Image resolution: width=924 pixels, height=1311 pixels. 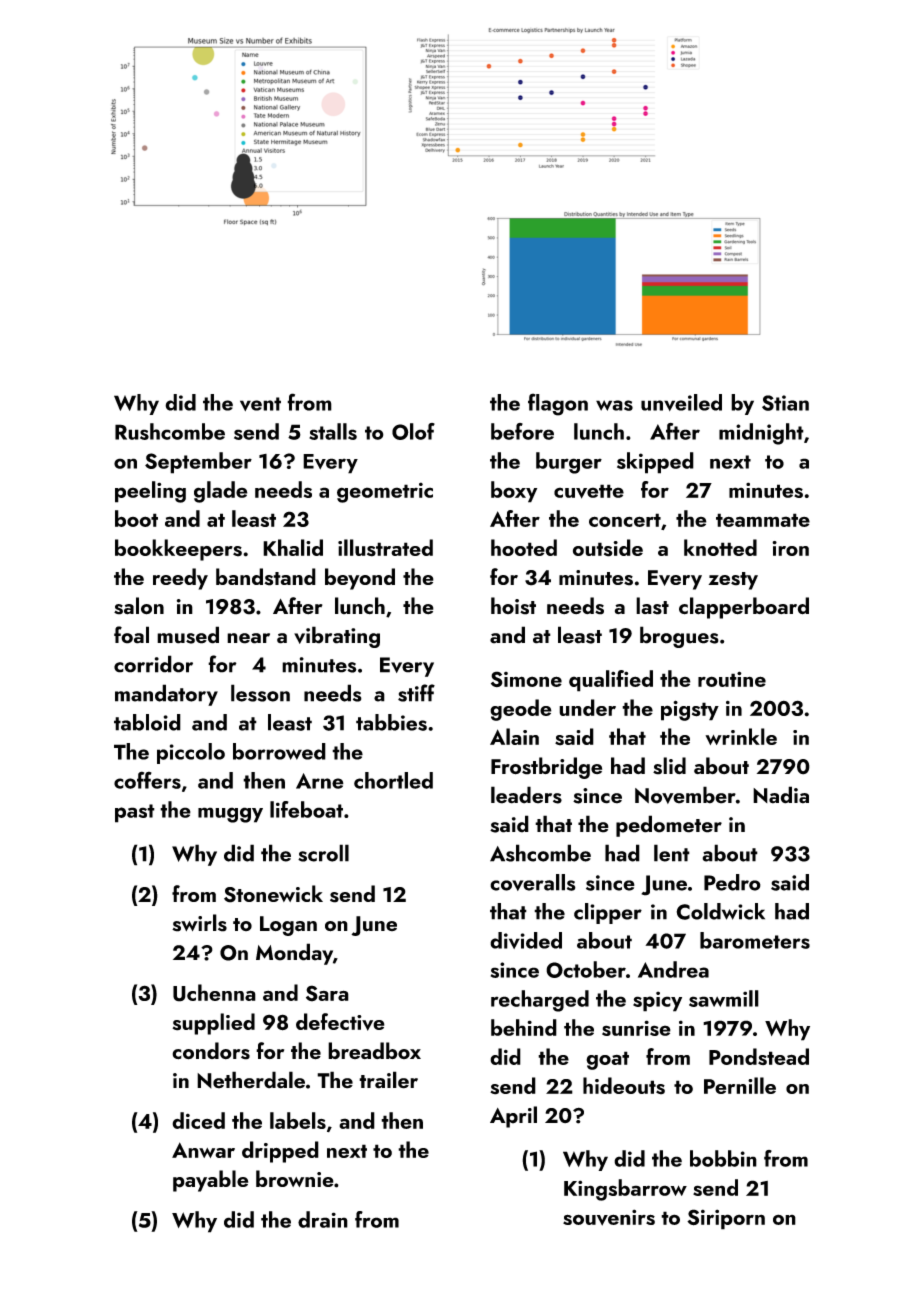 What do you see at coordinates (170, 431) in the screenshot?
I see `Rushcombe` at bounding box center [170, 431].
